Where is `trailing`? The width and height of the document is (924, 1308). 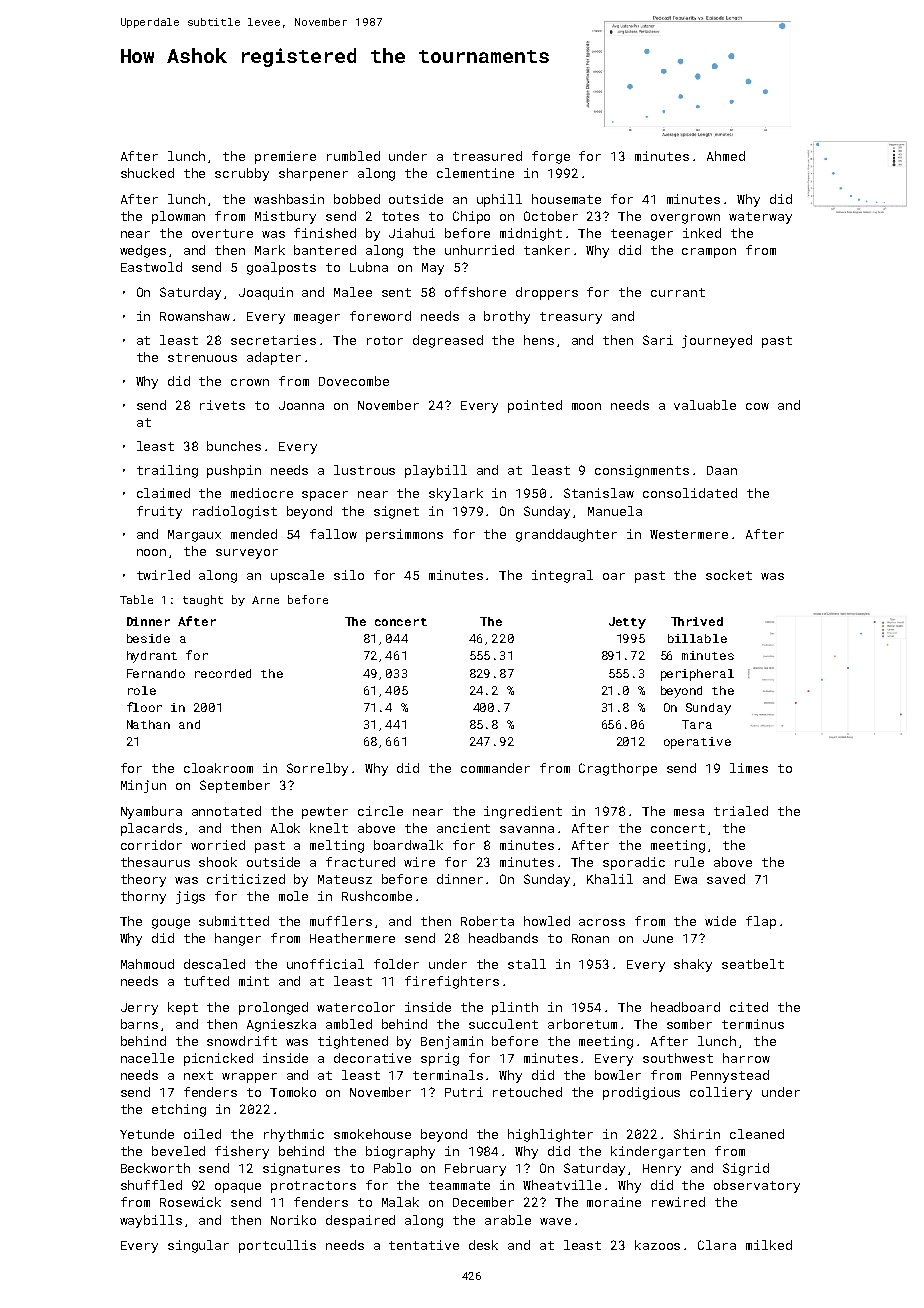 trailing is located at coordinates (167, 471).
